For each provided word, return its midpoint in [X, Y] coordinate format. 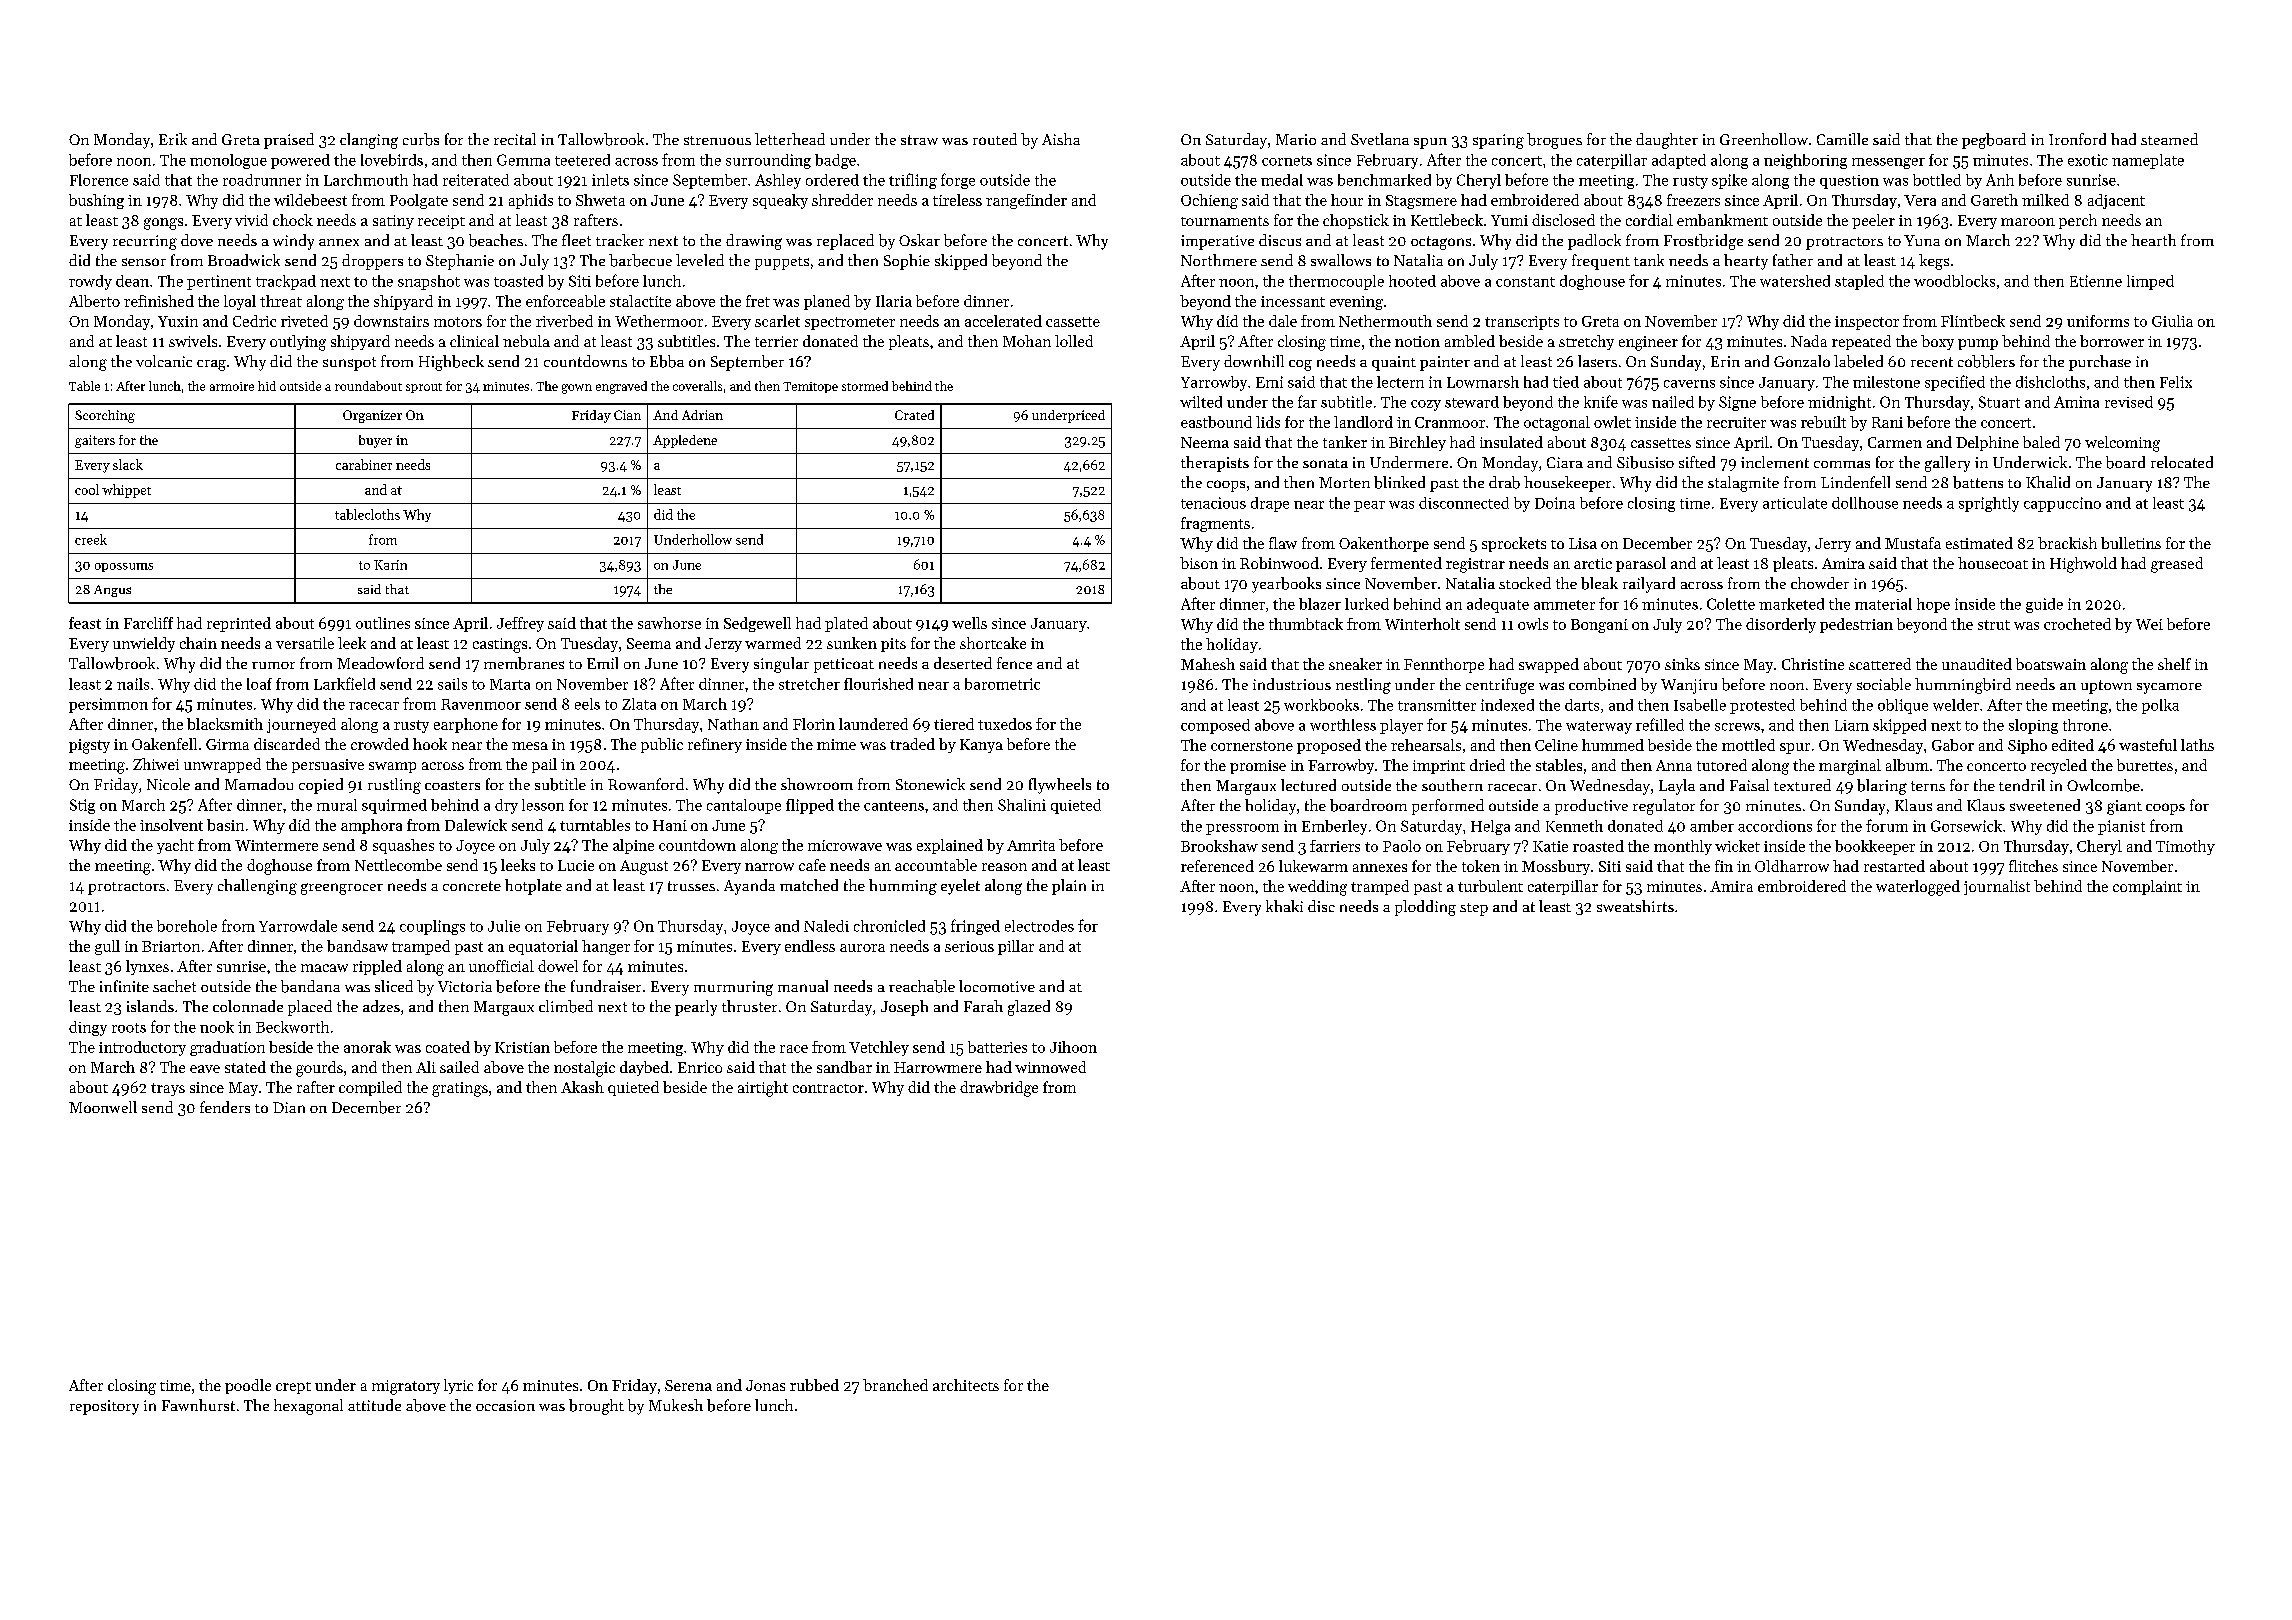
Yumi [1509, 220]
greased [2177, 565]
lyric [458, 1386]
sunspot [349, 364]
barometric [1002, 684]
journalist [1997, 887]
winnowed [1050, 1067]
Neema [1205, 442]
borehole [187, 926]
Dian [289, 1107]
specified [1955, 383]
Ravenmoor [481, 704]
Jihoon [1073, 1047]
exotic [2088, 160]
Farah [983, 1006]
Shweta [600, 200]
